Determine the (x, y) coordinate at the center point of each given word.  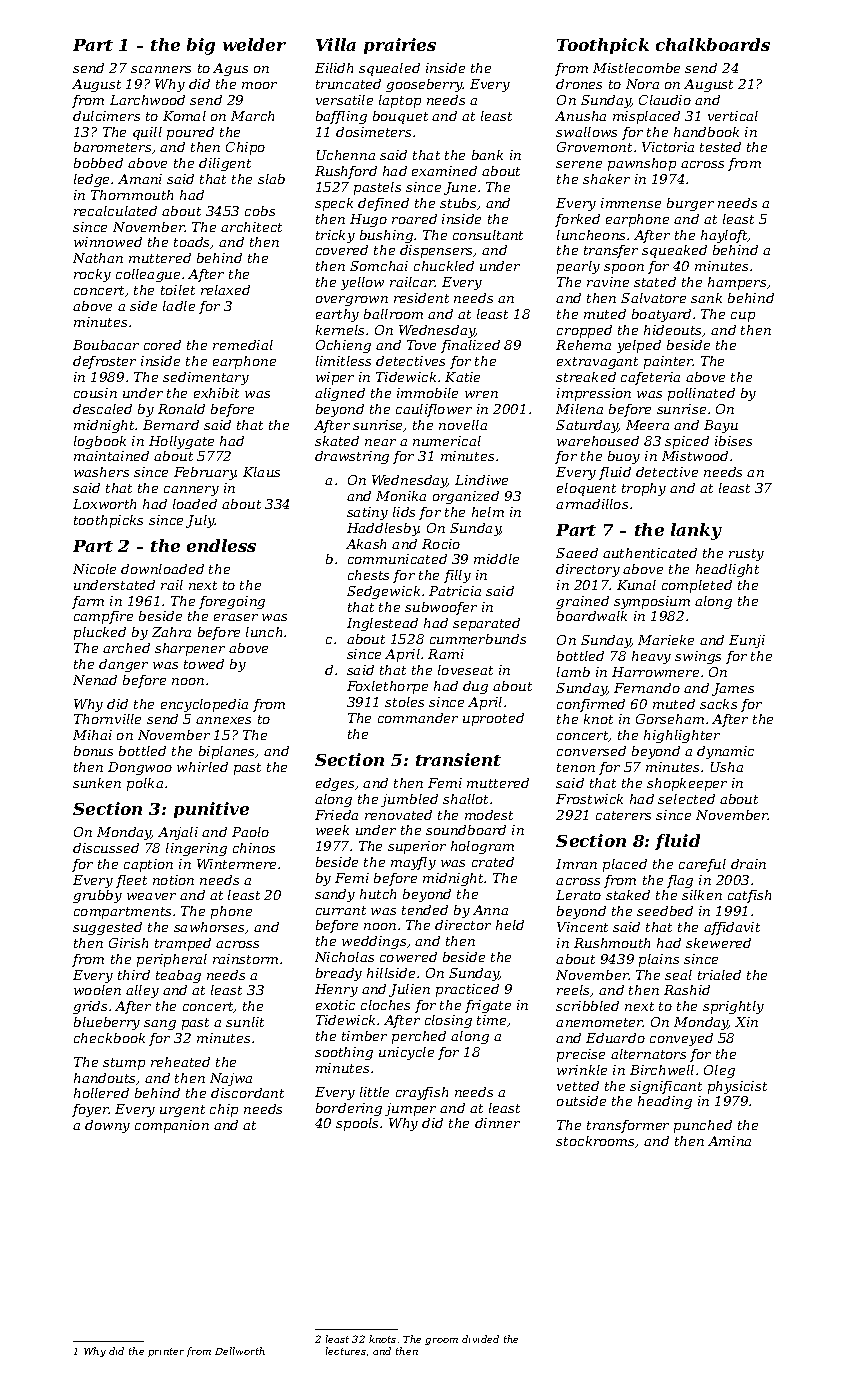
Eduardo (615, 1038)
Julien (409, 990)
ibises (733, 441)
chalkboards (713, 44)
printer (166, 1352)
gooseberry (424, 85)
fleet (131, 881)
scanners (161, 69)
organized (466, 497)
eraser (236, 617)
